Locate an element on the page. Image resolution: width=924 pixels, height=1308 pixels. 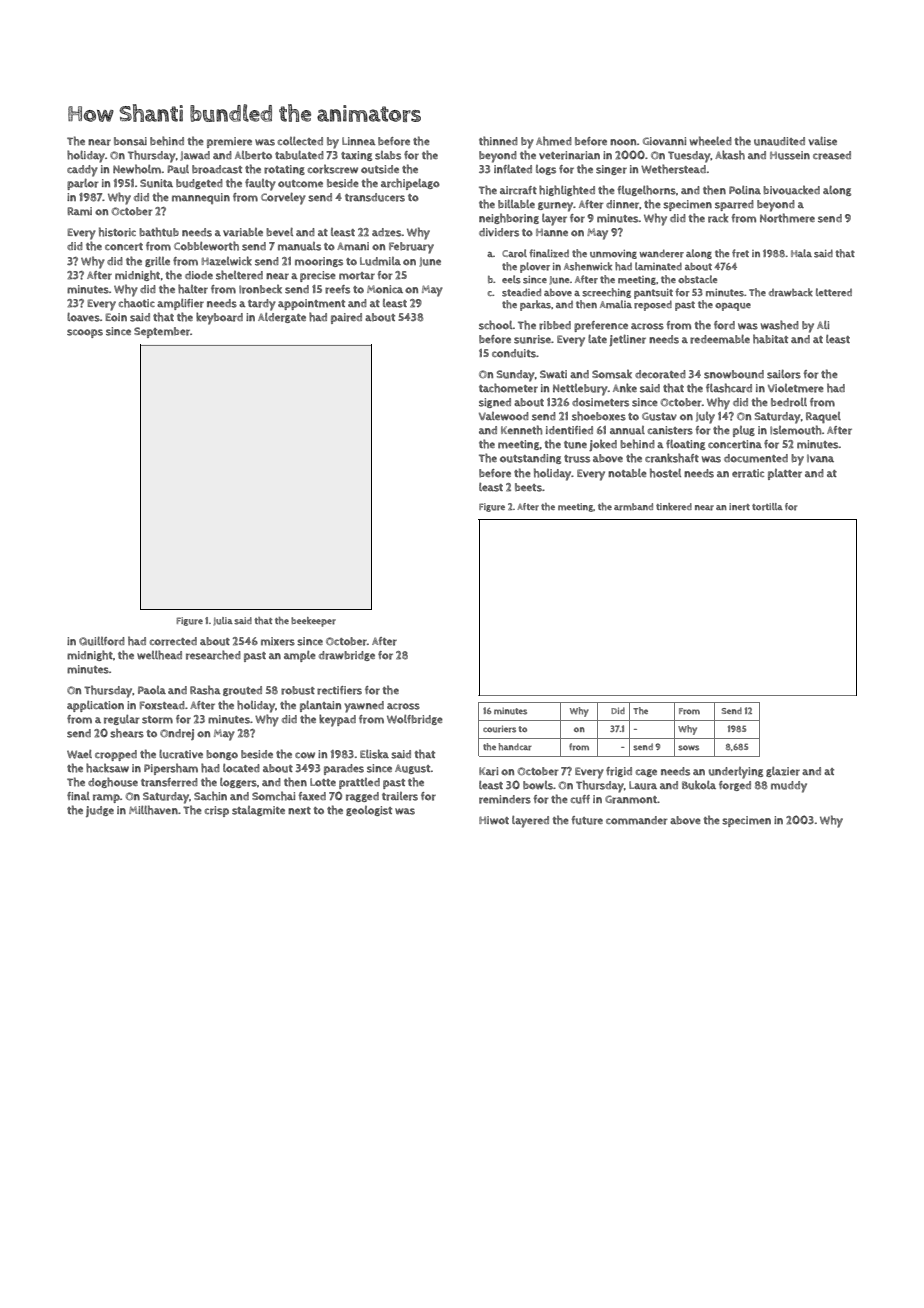
bonsai is located at coordinates (130, 141).
